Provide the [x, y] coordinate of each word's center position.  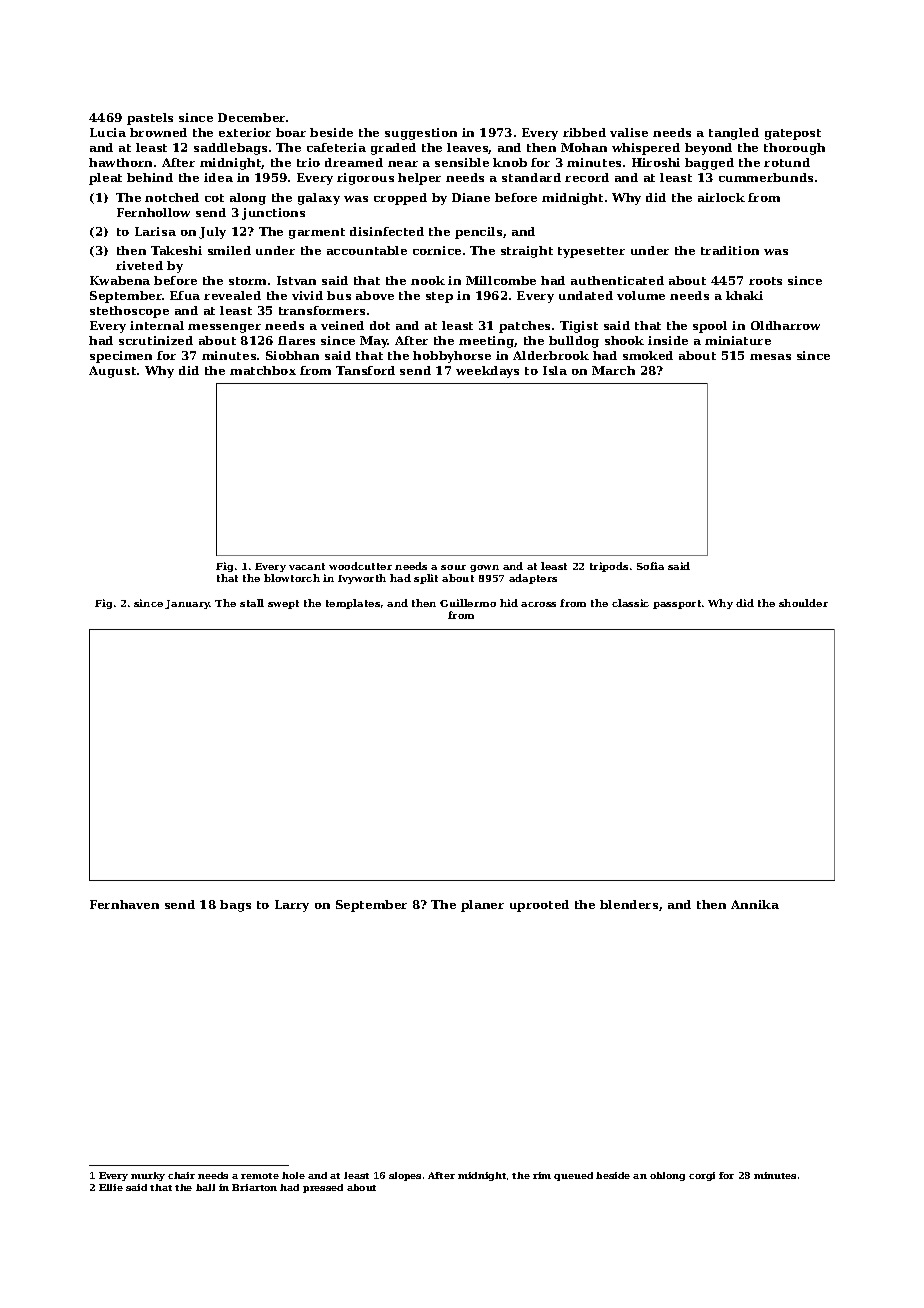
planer [482, 906]
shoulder [803, 603]
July [212, 233]
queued [573, 1176]
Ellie [111, 1187]
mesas [770, 357]
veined [342, 325]
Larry [292, 906]
